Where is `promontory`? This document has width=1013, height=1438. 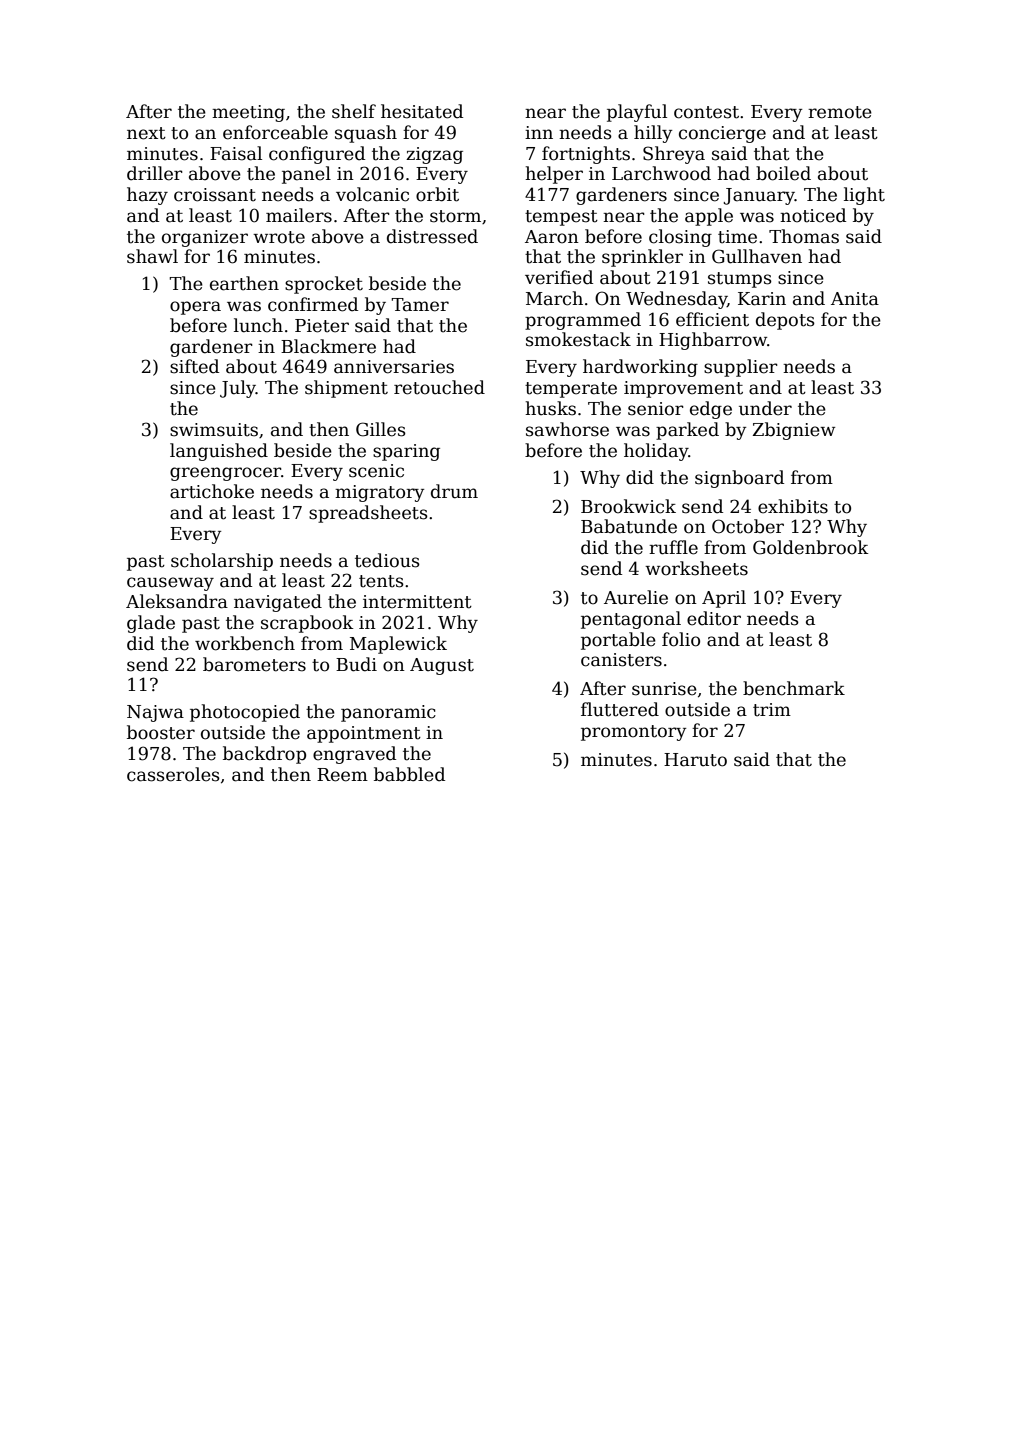 promontory is located at coordinates (634, 733).
